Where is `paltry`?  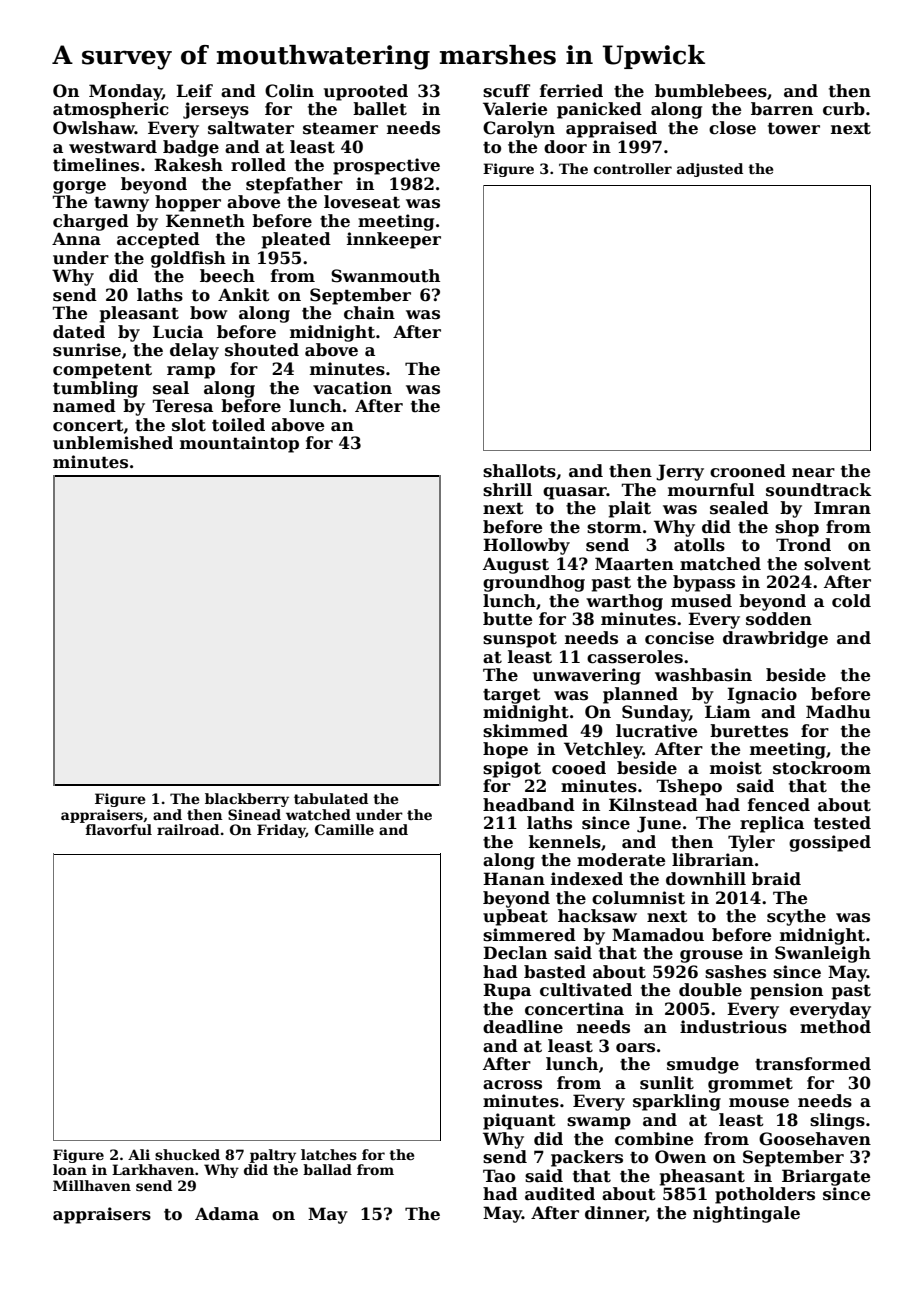
paltry is located at coordinates (273, 1156).
